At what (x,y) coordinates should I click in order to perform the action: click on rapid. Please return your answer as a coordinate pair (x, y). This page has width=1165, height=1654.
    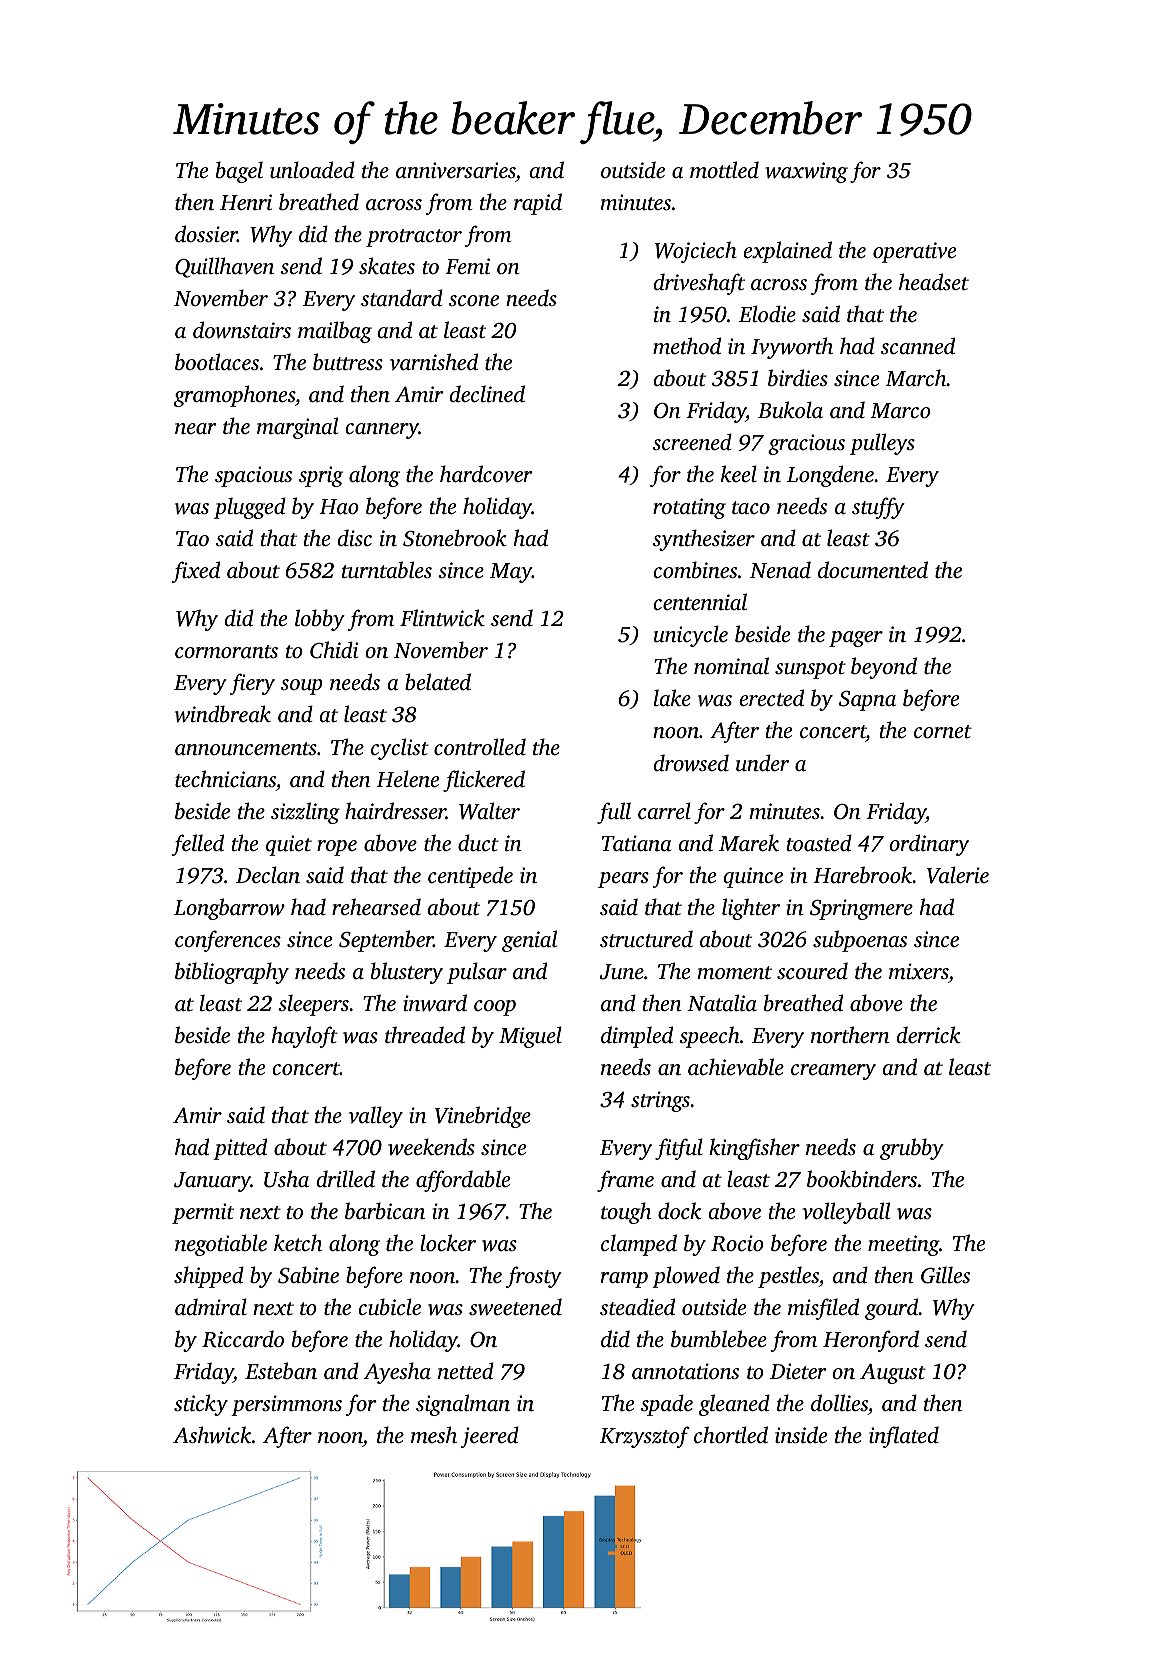
    Looking at the image, I should click on (538, 204).
